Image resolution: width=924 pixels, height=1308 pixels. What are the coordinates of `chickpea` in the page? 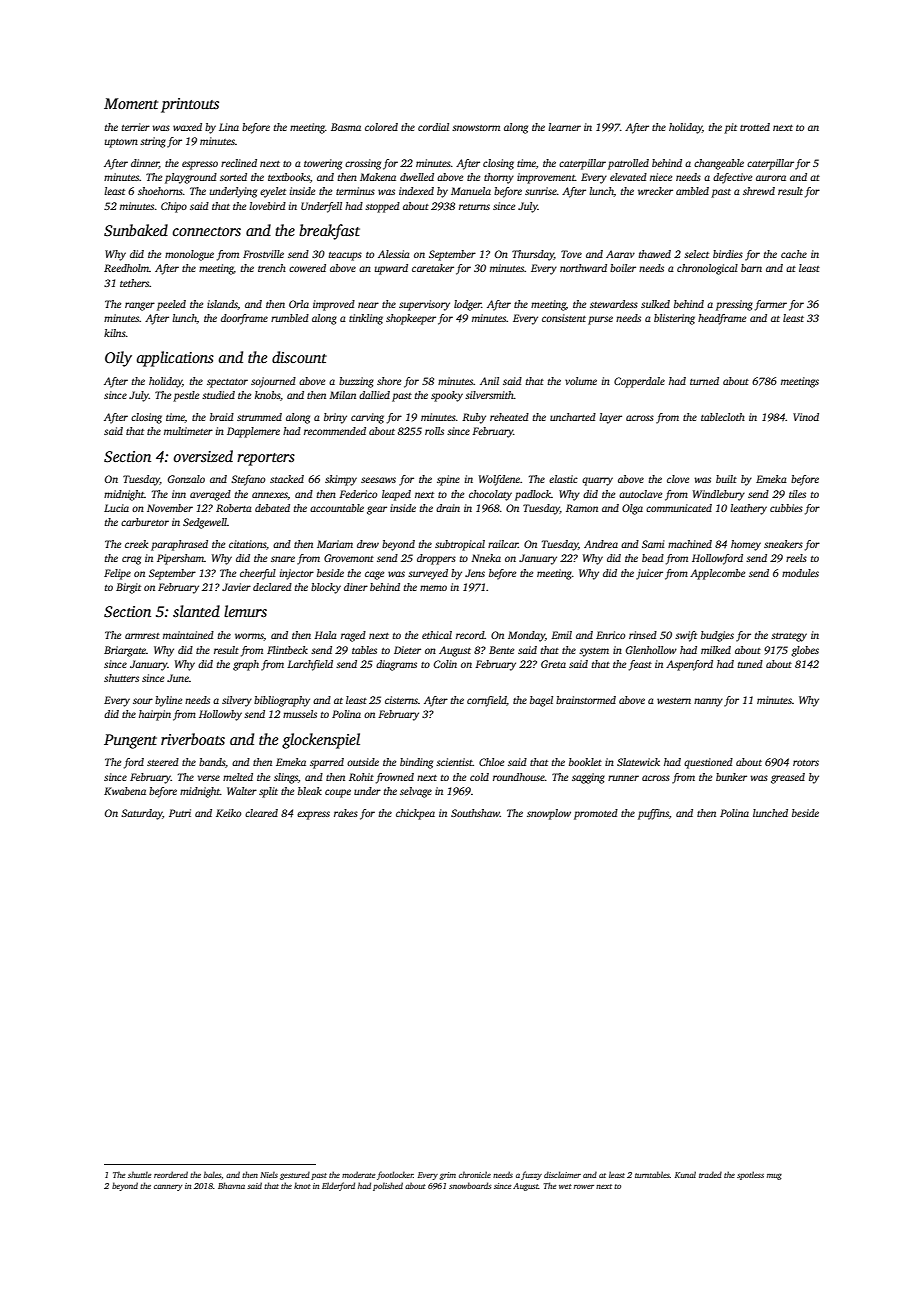 It's located at (415, 814).
